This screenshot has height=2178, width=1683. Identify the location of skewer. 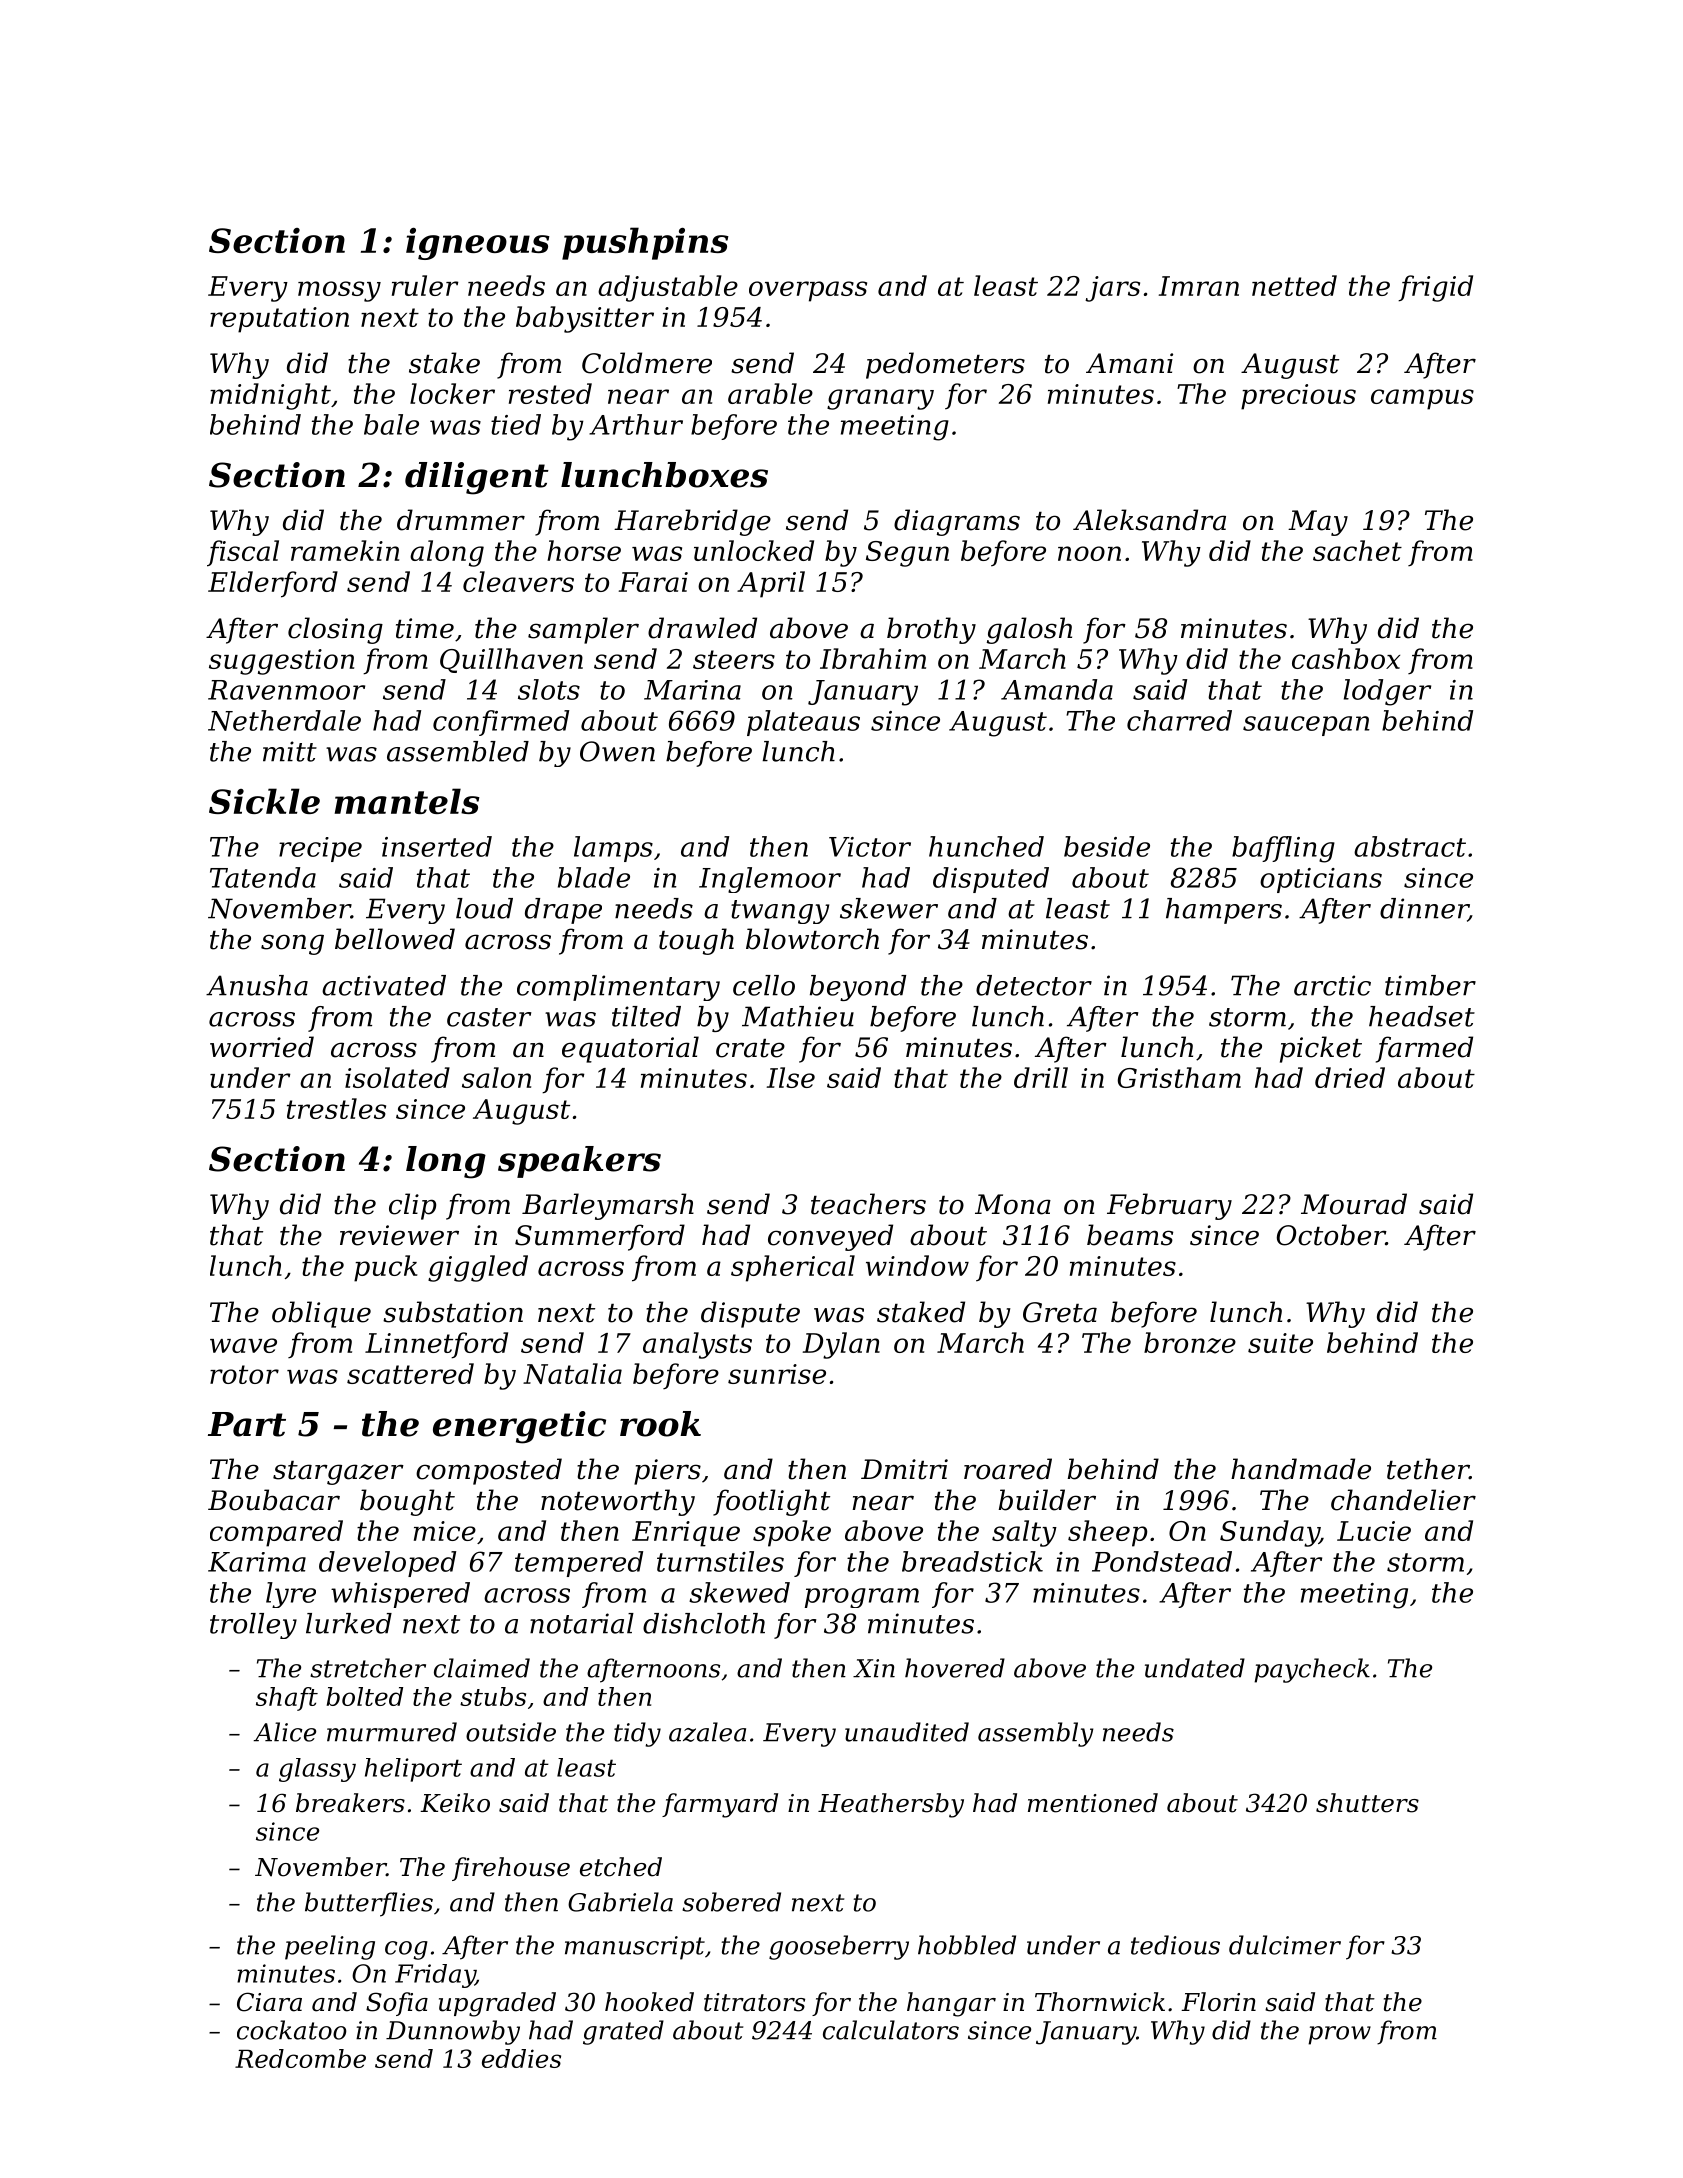
(889, 908).
